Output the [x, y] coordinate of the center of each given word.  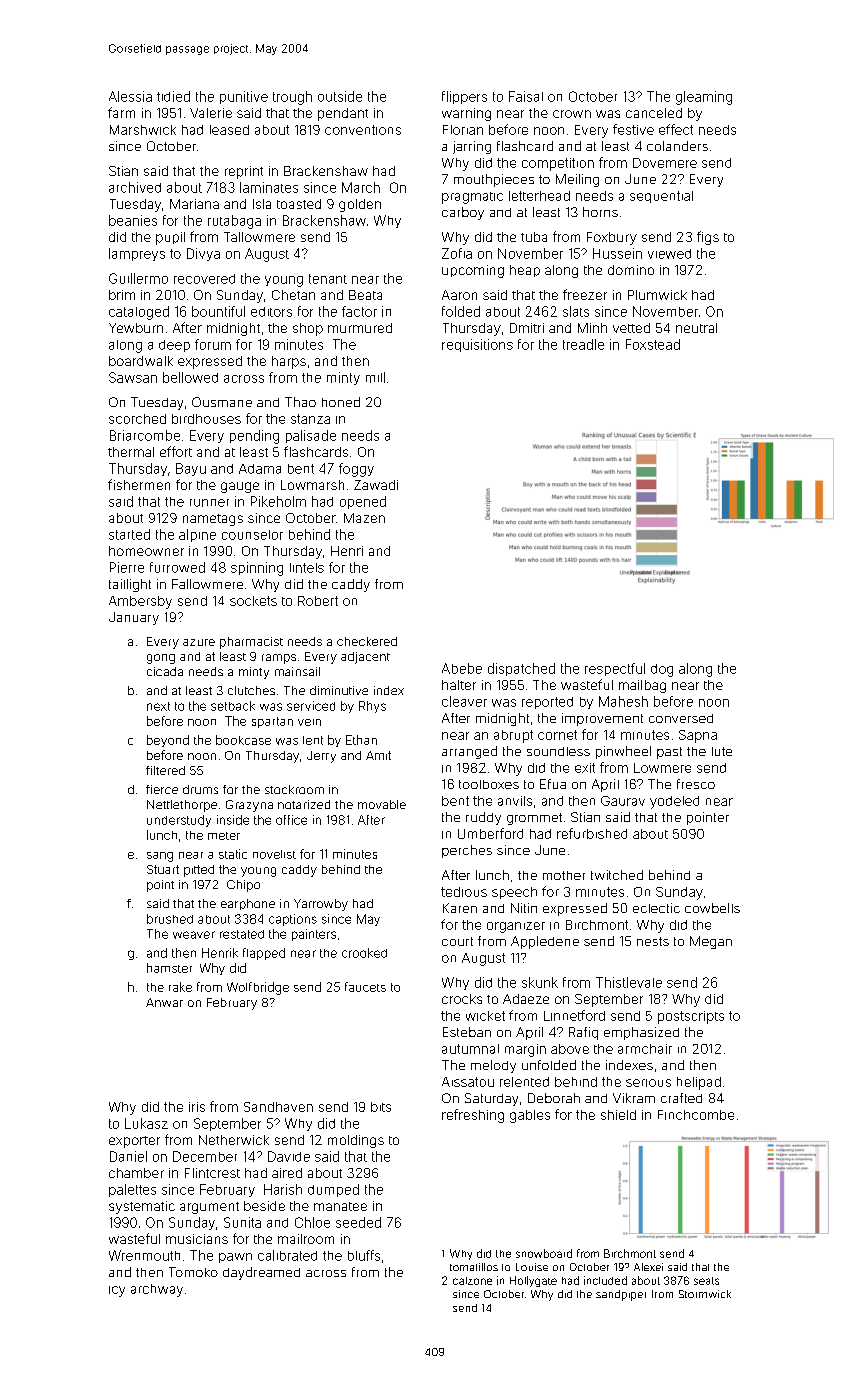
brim [122, 295]
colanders [677, 146]
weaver [194, 935]
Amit [378, 755]
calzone [472, 1281]
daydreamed [261, 1273]
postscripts [691, 1017]
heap [525, 271]
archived [135, 187]
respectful [615, 669]
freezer [585, 294]
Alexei [648, 1267]
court [457, 941]
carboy [463, 213]
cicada [165, 671]
